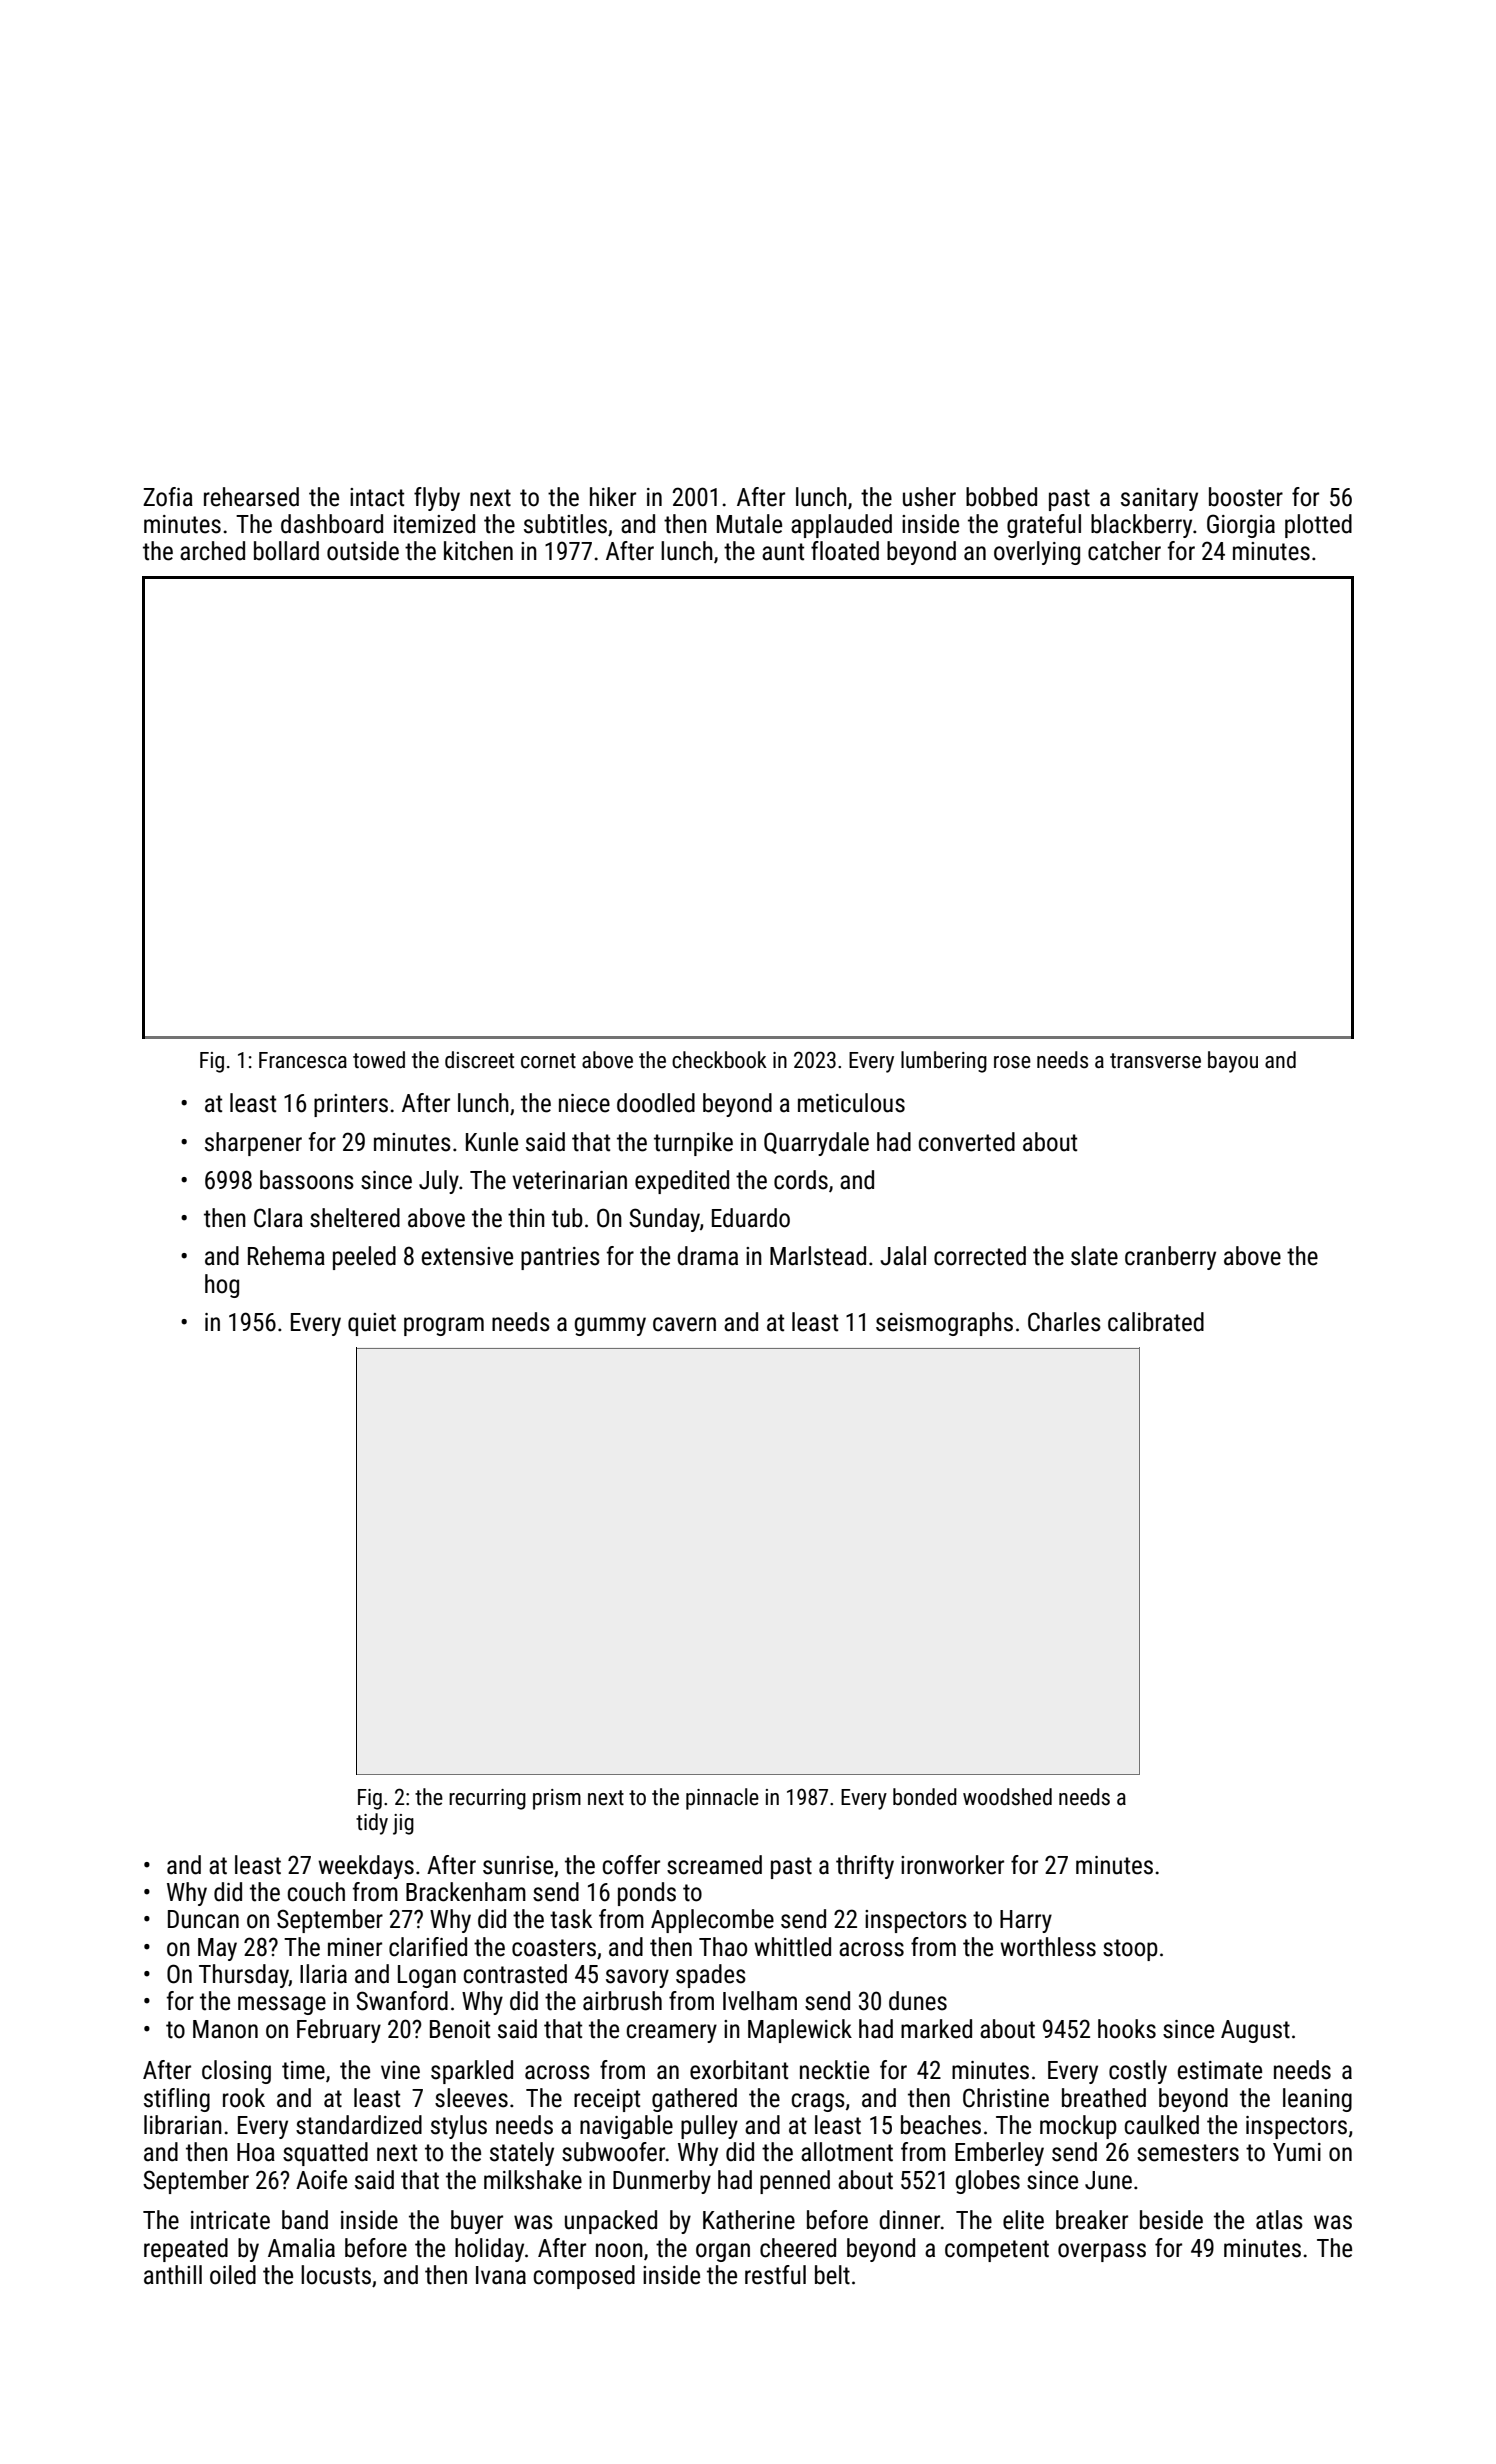 Image resolution: width=1496 pixels, height=2464 pixels. What do you see at coordinates (244, 2098) in the screenshot?
I see `rook` at bounding box center [244, 2098].
